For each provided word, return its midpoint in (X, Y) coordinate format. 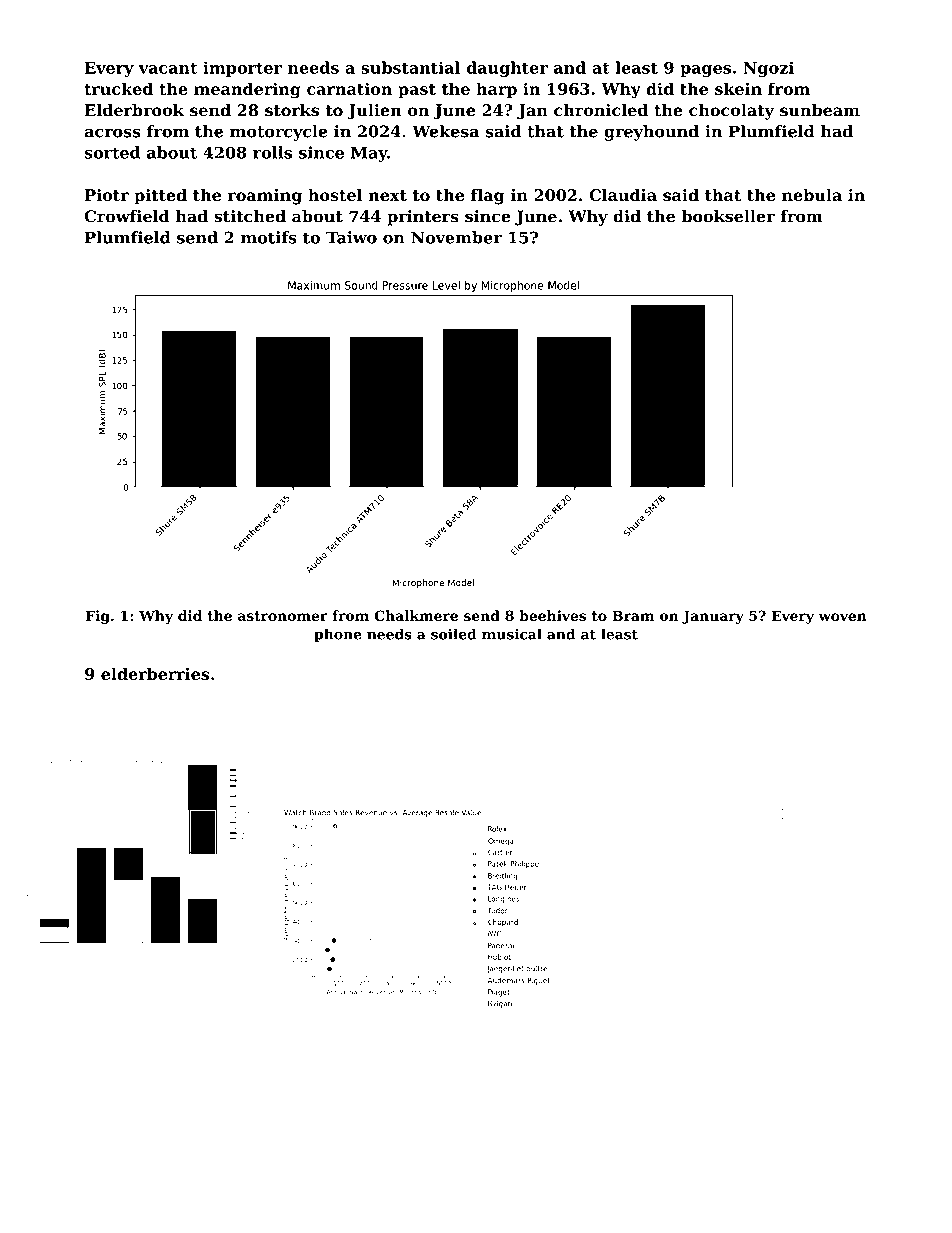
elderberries (155, 673)
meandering (247, 90)
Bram (633, 615)
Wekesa (445, 131)
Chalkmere (416, 615)
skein (738, 88)
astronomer (283, 616)
